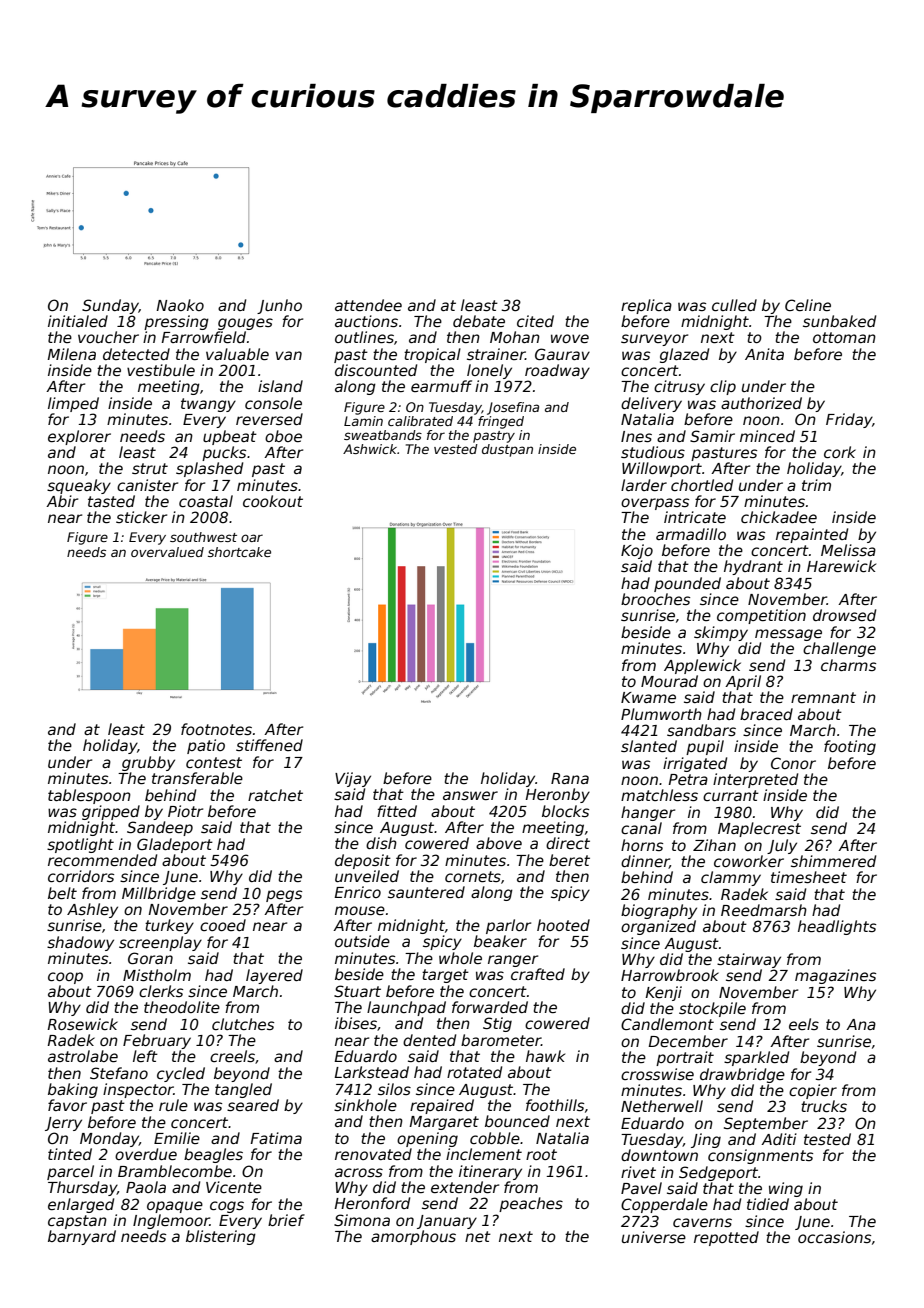 The height and width of the image is (1308, 924). Describe the element at coordinates (663, 993) in the image. I see `Kenji` at that location.
